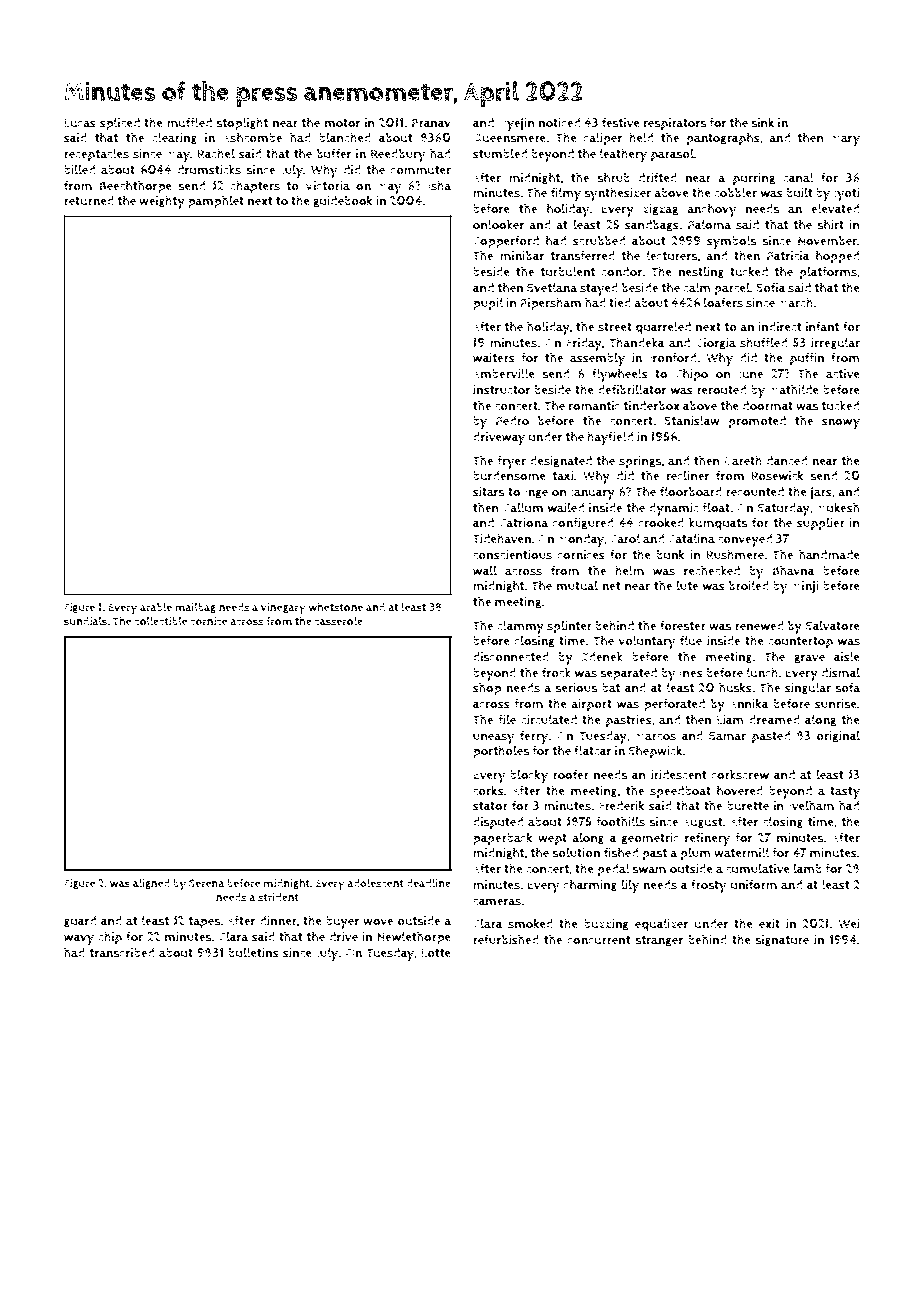 The image size is (924, 1308). Describe the element at coordinates (807, 868) in the screenshot. I see `lamb` at that location.
